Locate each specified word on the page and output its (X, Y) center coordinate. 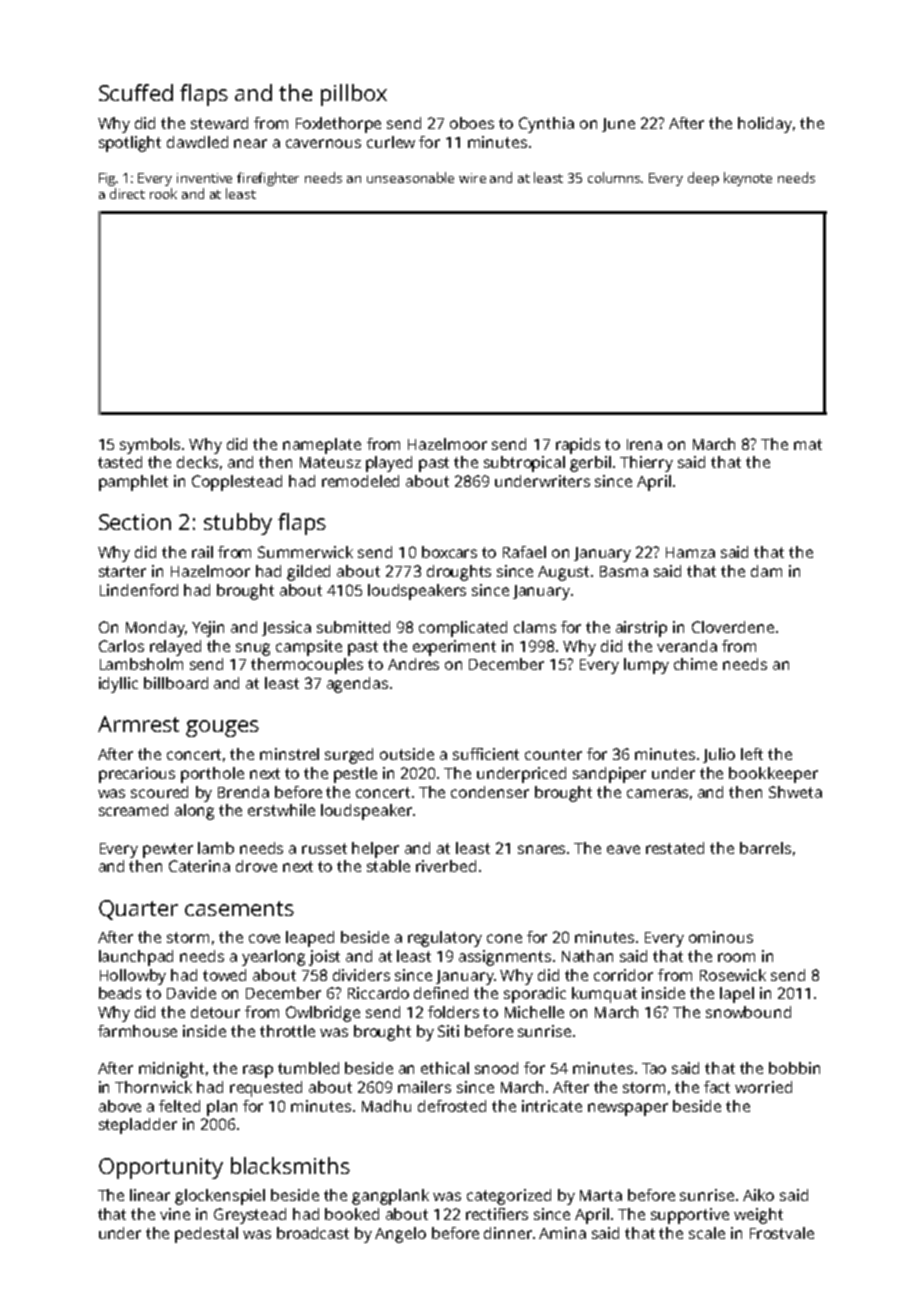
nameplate (322, 446)
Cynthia (546, 125)
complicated (463, 629)
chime (695, 664)
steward (219, 123)
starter (122, 571)
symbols (150, 446)
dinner (508, 1233)
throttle (287, 1031)
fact (717, 1087)
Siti (448, 1031)
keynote (748, 179)
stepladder (138, 1126)
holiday (765, 125)
